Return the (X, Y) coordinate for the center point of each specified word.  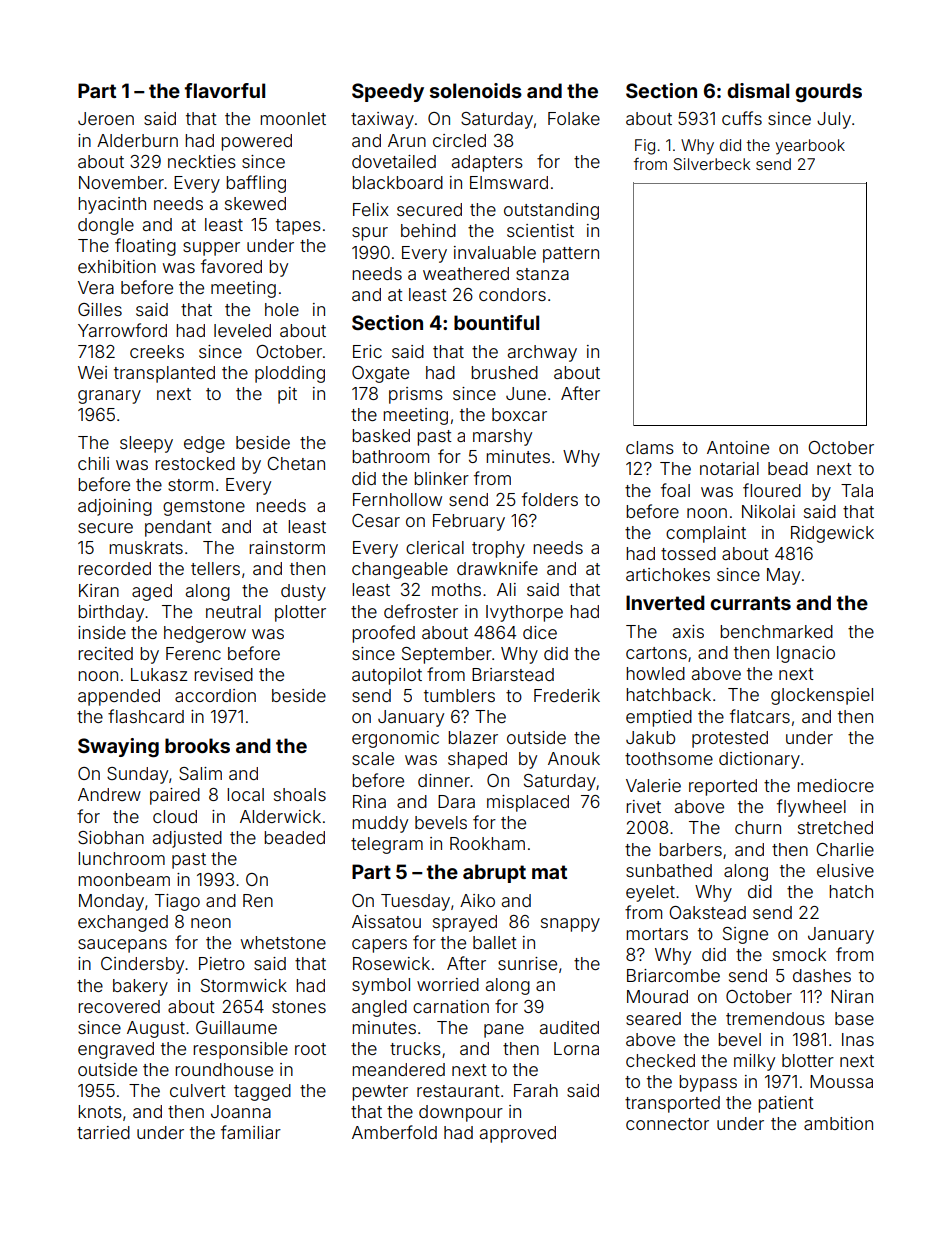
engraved (116, 1050)
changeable (400, 570)
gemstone (204, 508)
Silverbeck (711, 164)
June (526, 393)
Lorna (576, 1048)
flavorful (225, 90)
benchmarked (776, 631)
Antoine (738, 447)
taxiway (382, 120)
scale (373, 758)
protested (730, 739)
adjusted (187, 839)
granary (109, 397)
